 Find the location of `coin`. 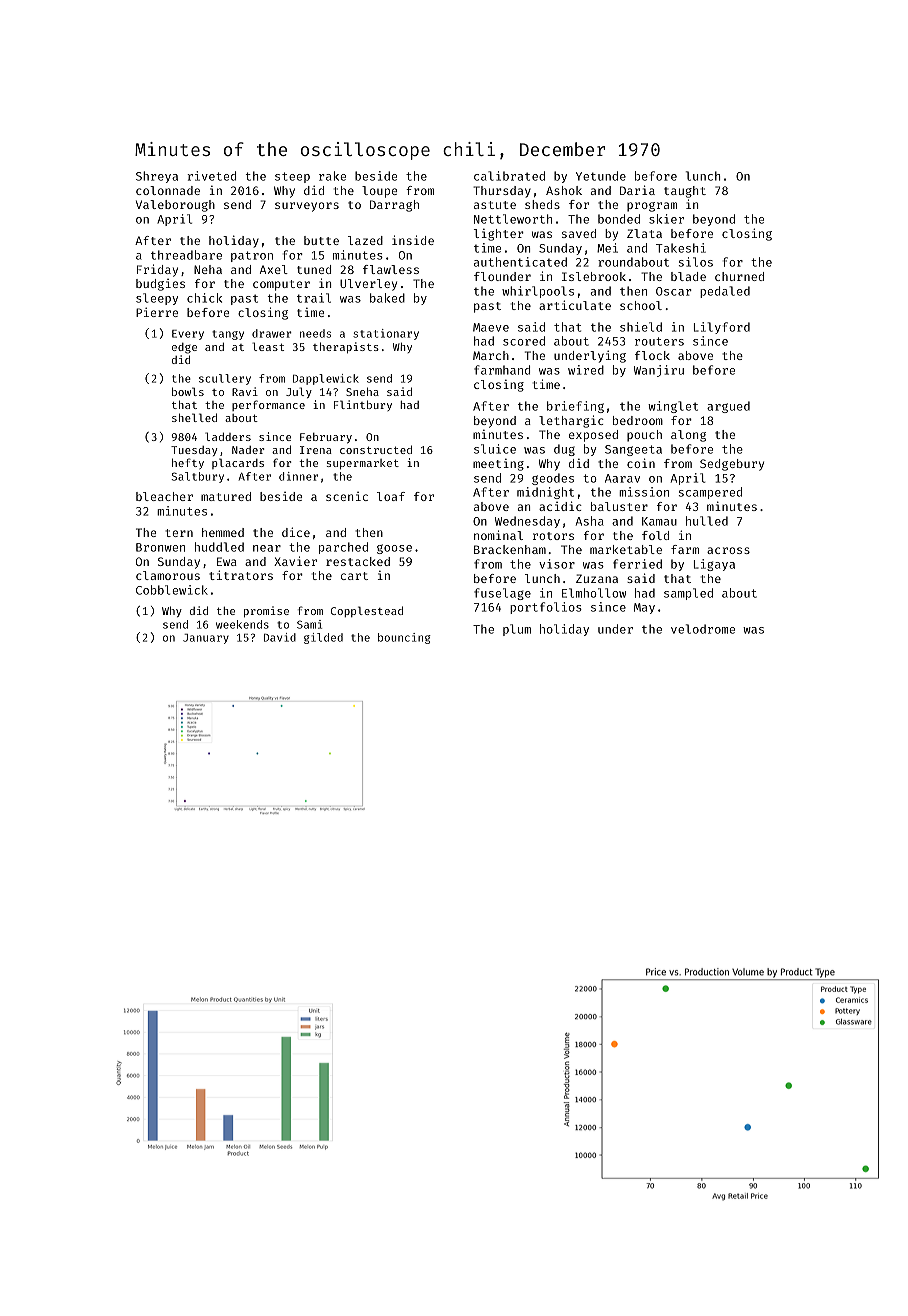

coin is located at coordinates (641, 463).
